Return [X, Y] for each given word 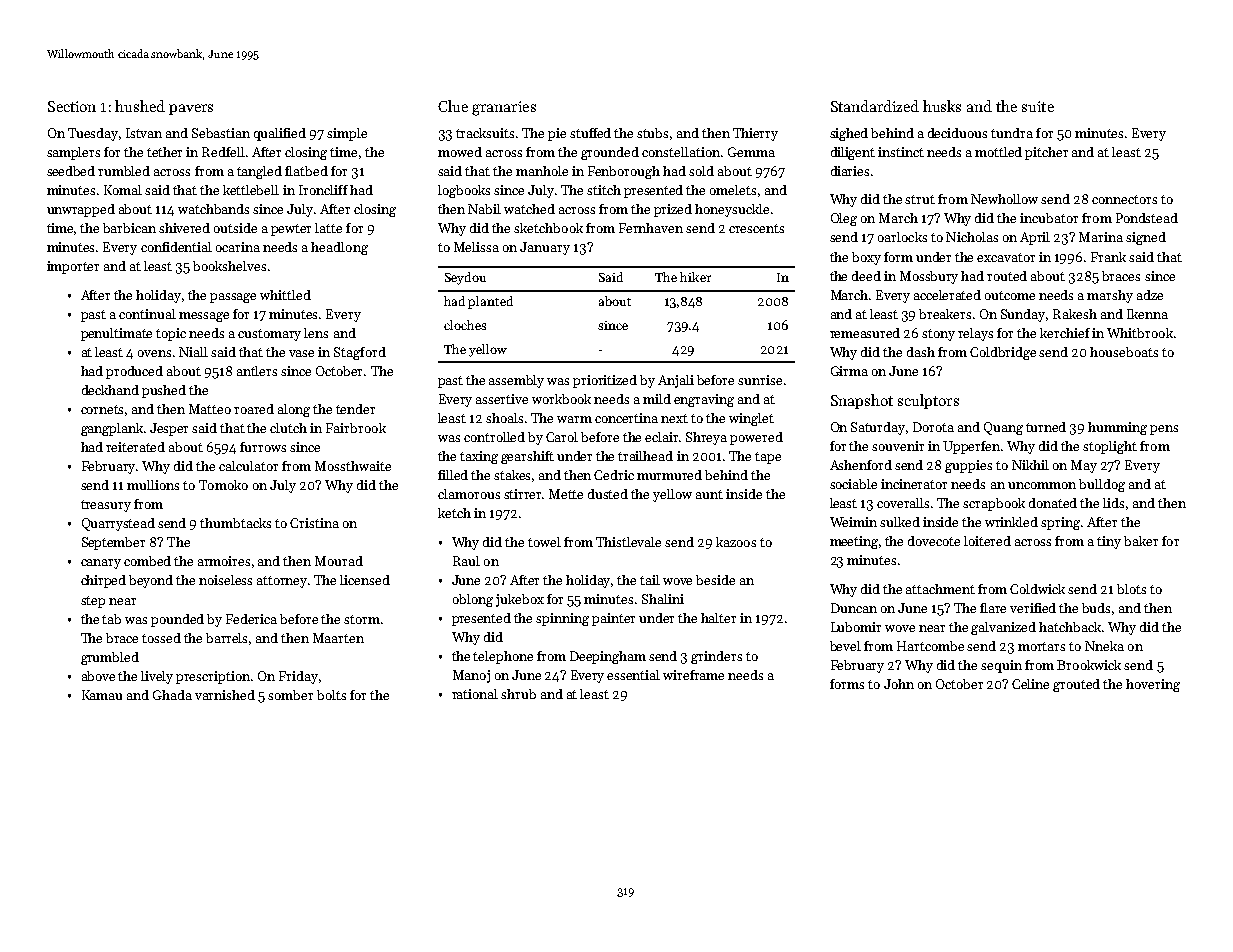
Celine [1030, 684]
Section [72, 106]
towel [544, 542]
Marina [1101, 237]
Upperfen [971, 447]
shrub [518, 694]
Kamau [102, 695]
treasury [106, 506]
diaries [850, 171]
